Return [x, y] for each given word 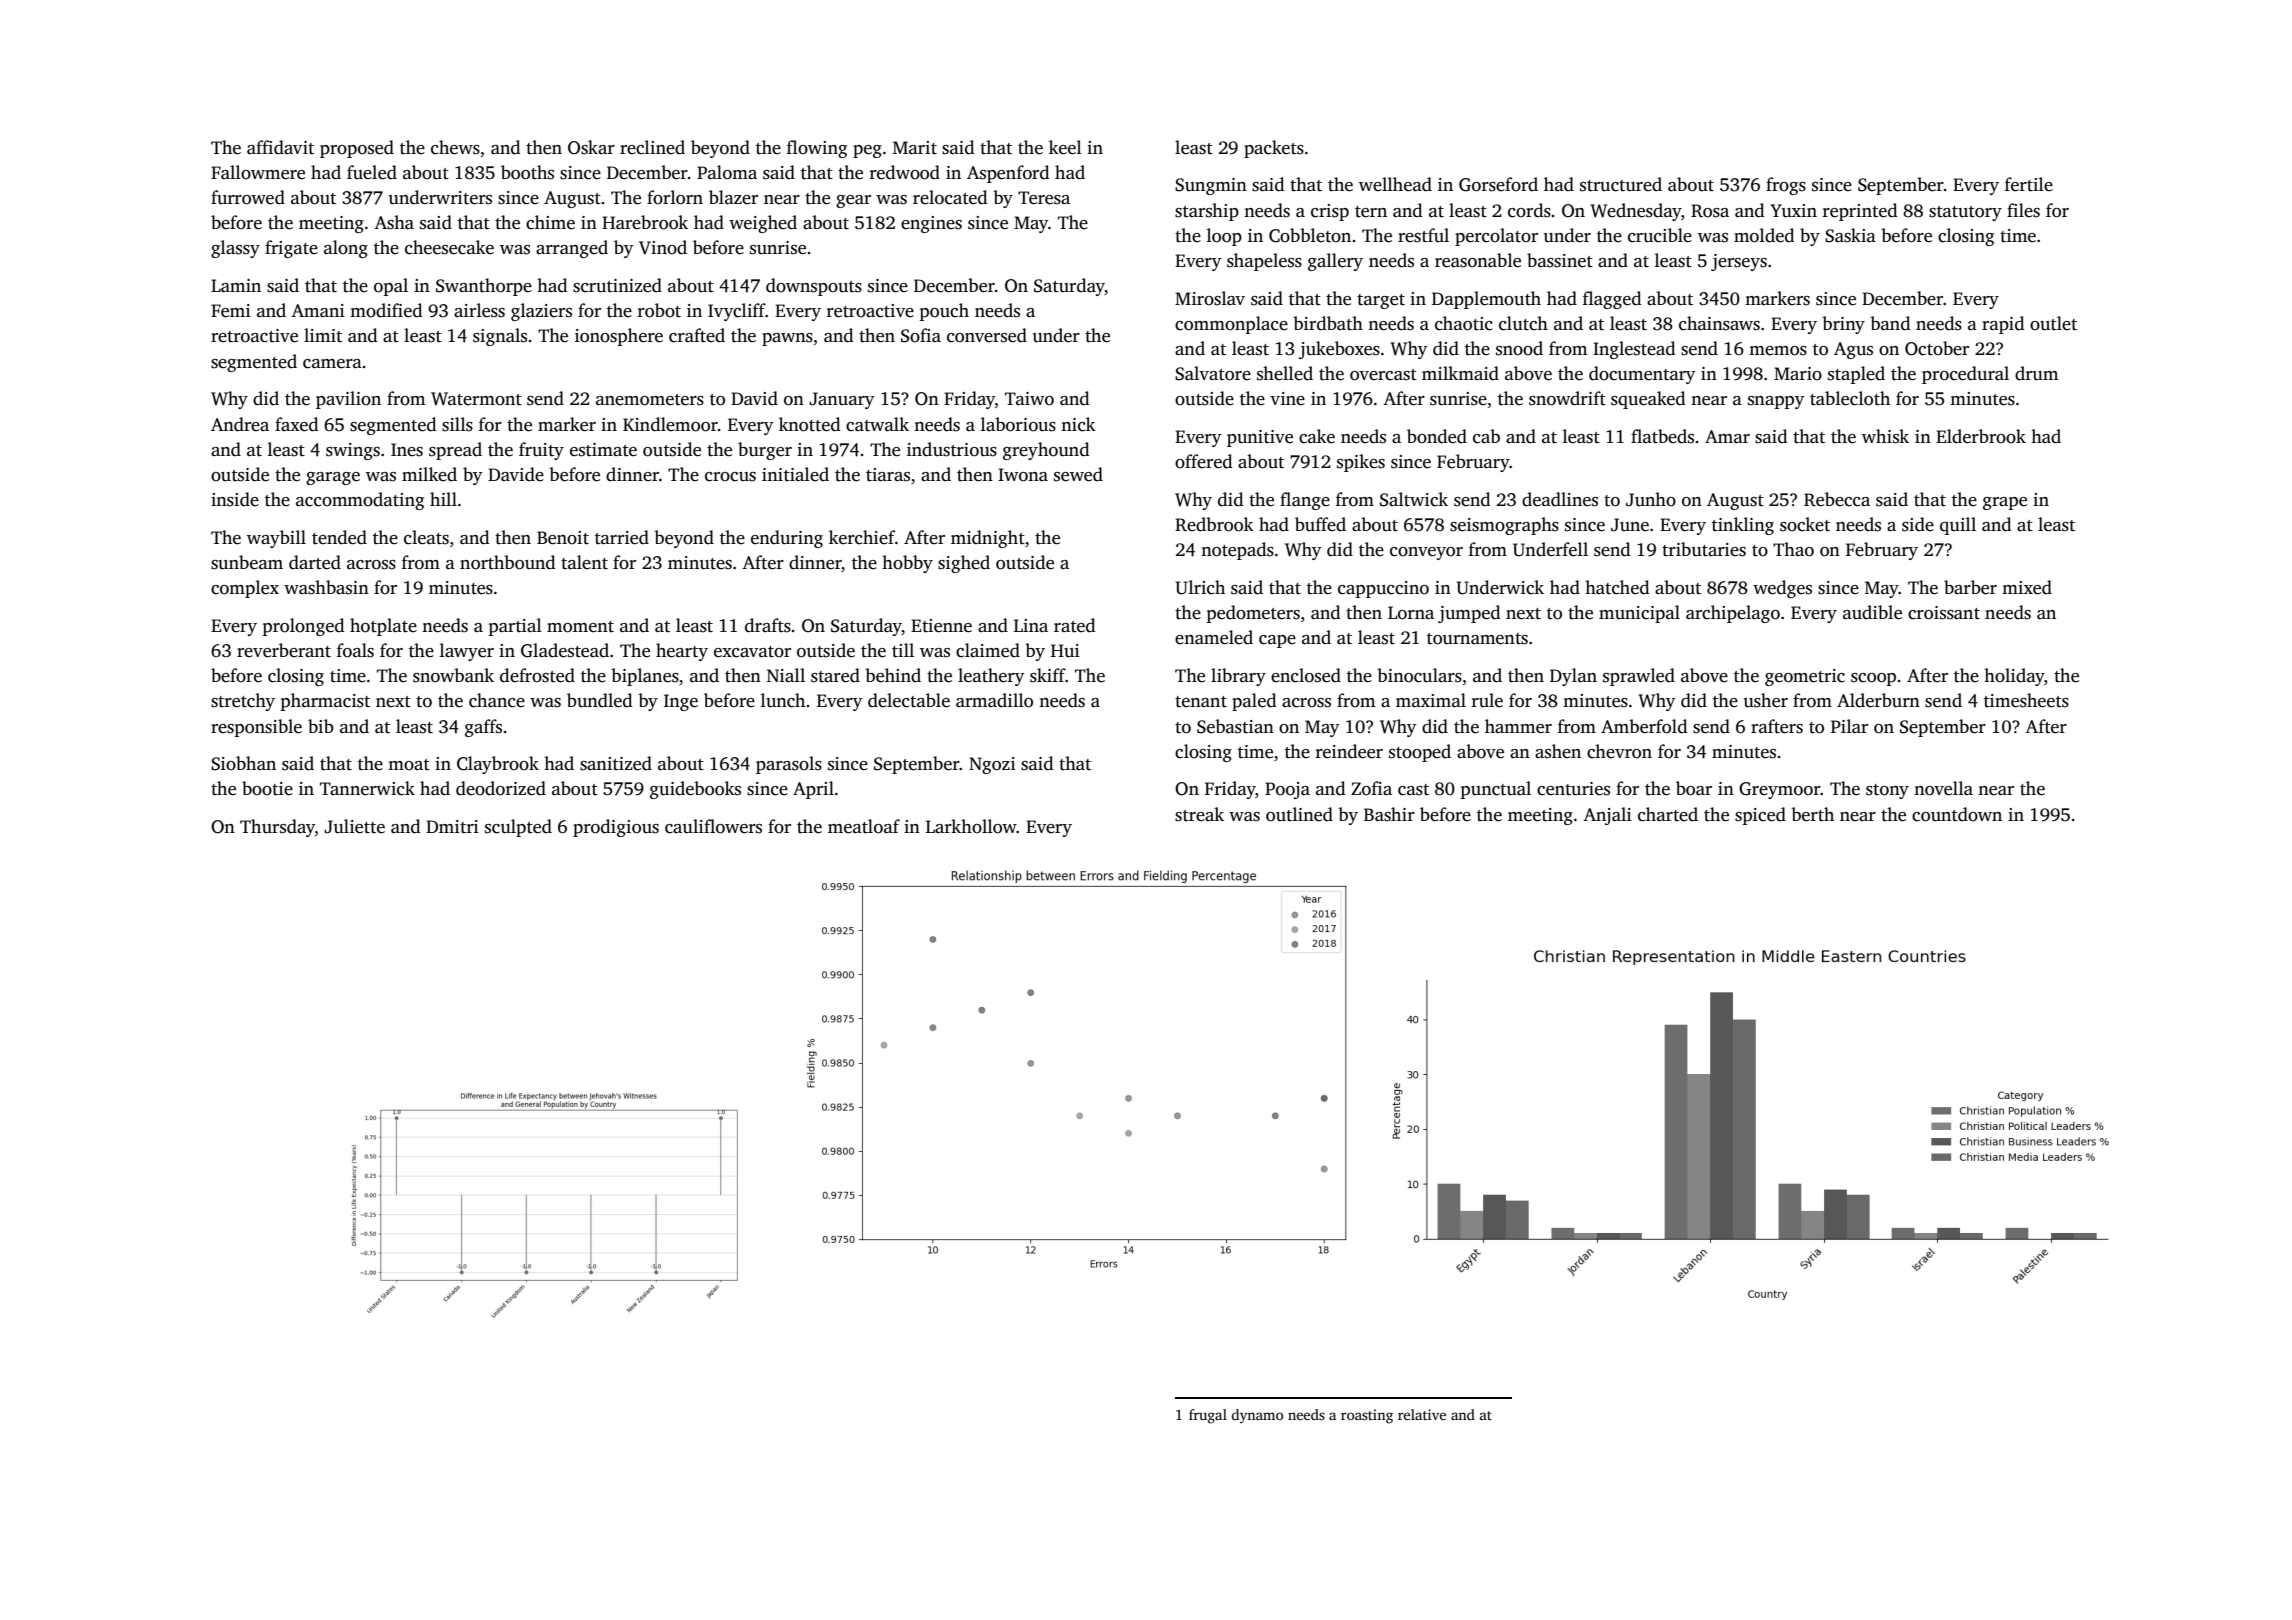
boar [1694, 788]
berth [1812, 814]
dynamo [1257, 1416]
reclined [652, 147]
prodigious [616, 828]
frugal [1208, 1416]
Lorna [1411, 613]
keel [1065, 147]
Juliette [354, 826]
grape [2005, 503]
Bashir [1389, 814]
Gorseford [1498, 184]
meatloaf [864, 826]
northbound [507, 562]
